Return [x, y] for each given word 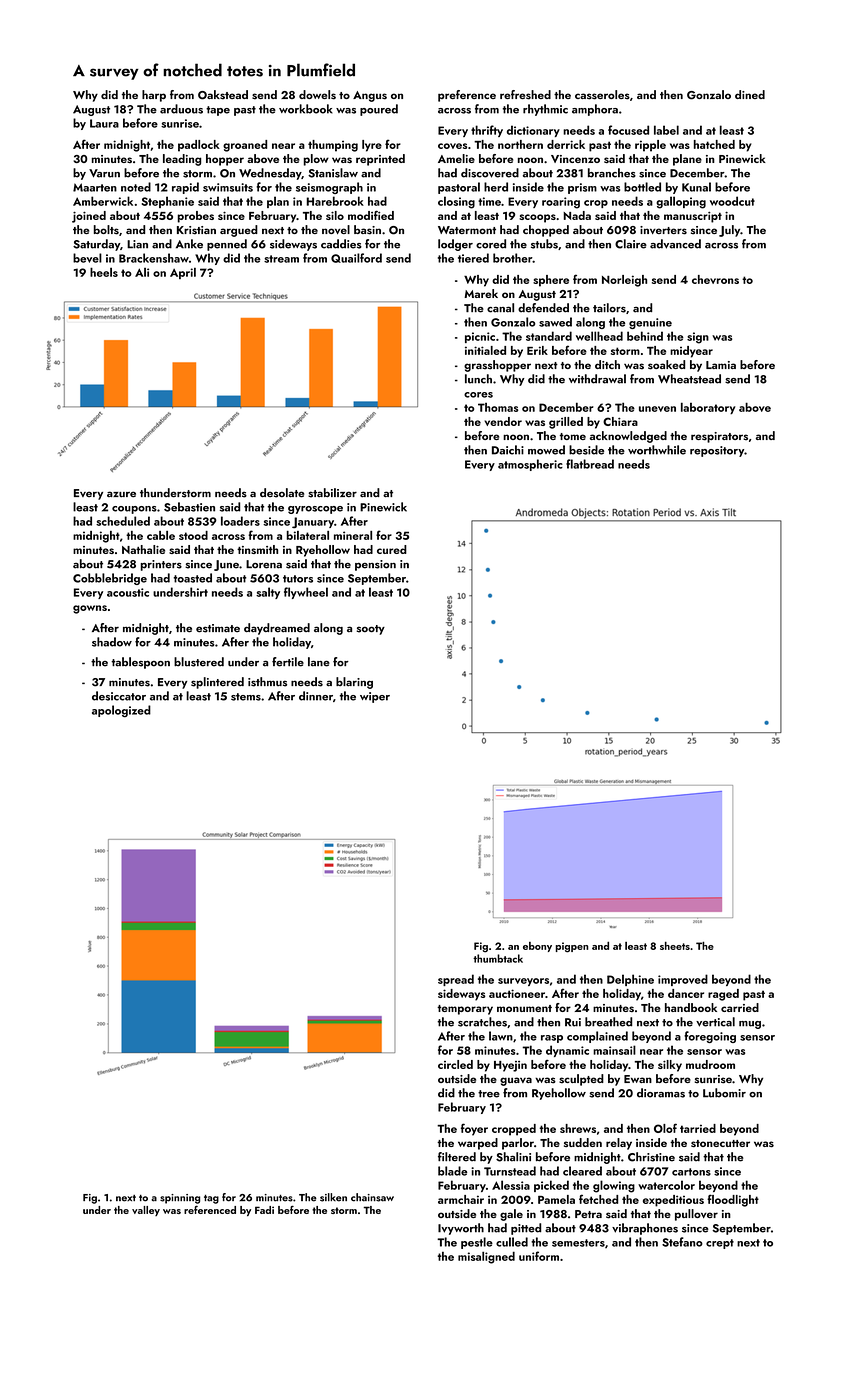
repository [717, 451]
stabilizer [332, 493]
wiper [375, 697]
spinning [180, 1199]
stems [246, 697]
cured [392, 549]
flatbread [590, 464]
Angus [370, 96]
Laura [104, 123]
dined [750, 94]
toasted [193, 578]
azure [121, 494]
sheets [675, 945]
